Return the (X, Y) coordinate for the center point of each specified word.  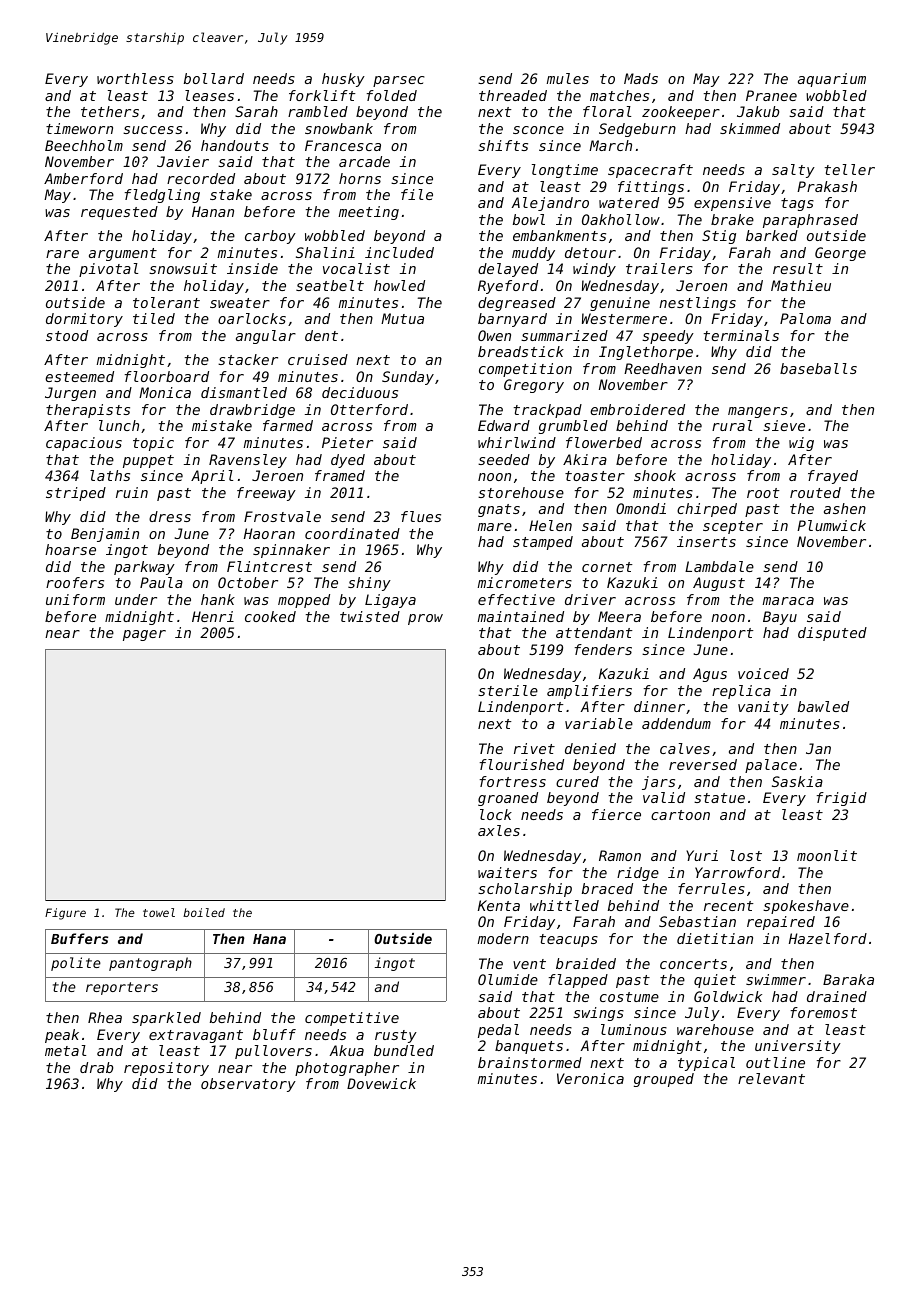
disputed (832, 634)
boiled (204, 912)
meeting (369, 213)
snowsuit (183, 268)
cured (577, 781)
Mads (641, 78)
